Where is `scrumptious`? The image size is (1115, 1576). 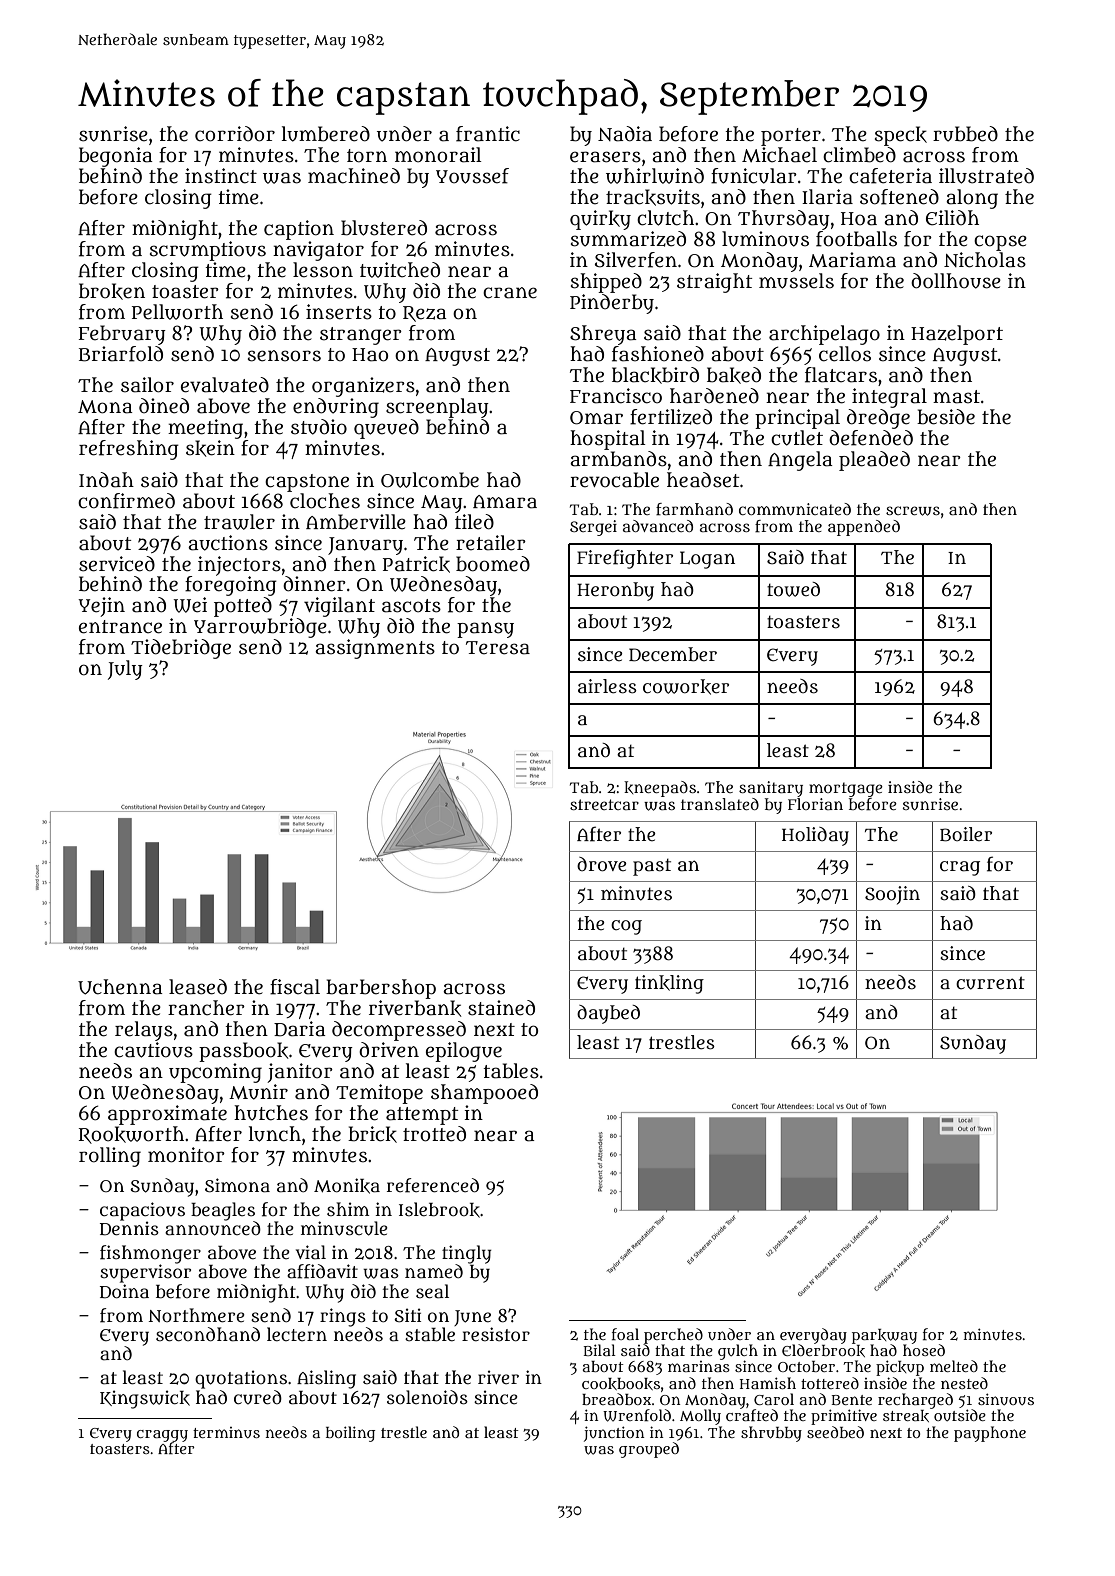 scrumptious is located at coordinates (208, 251).
